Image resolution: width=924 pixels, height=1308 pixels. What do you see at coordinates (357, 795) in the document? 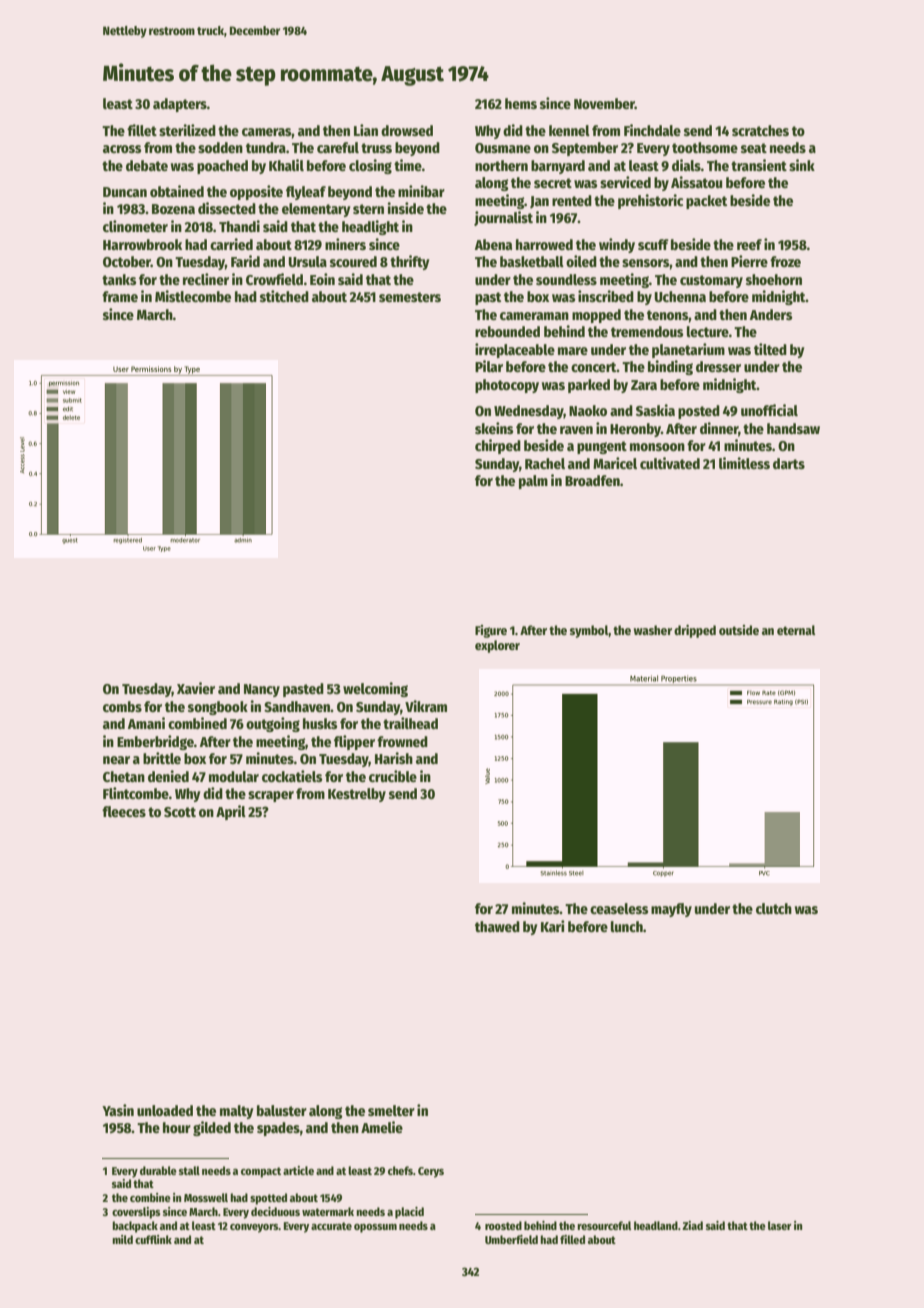
I see `Kestrelby` at bounding box center [357, 795].
